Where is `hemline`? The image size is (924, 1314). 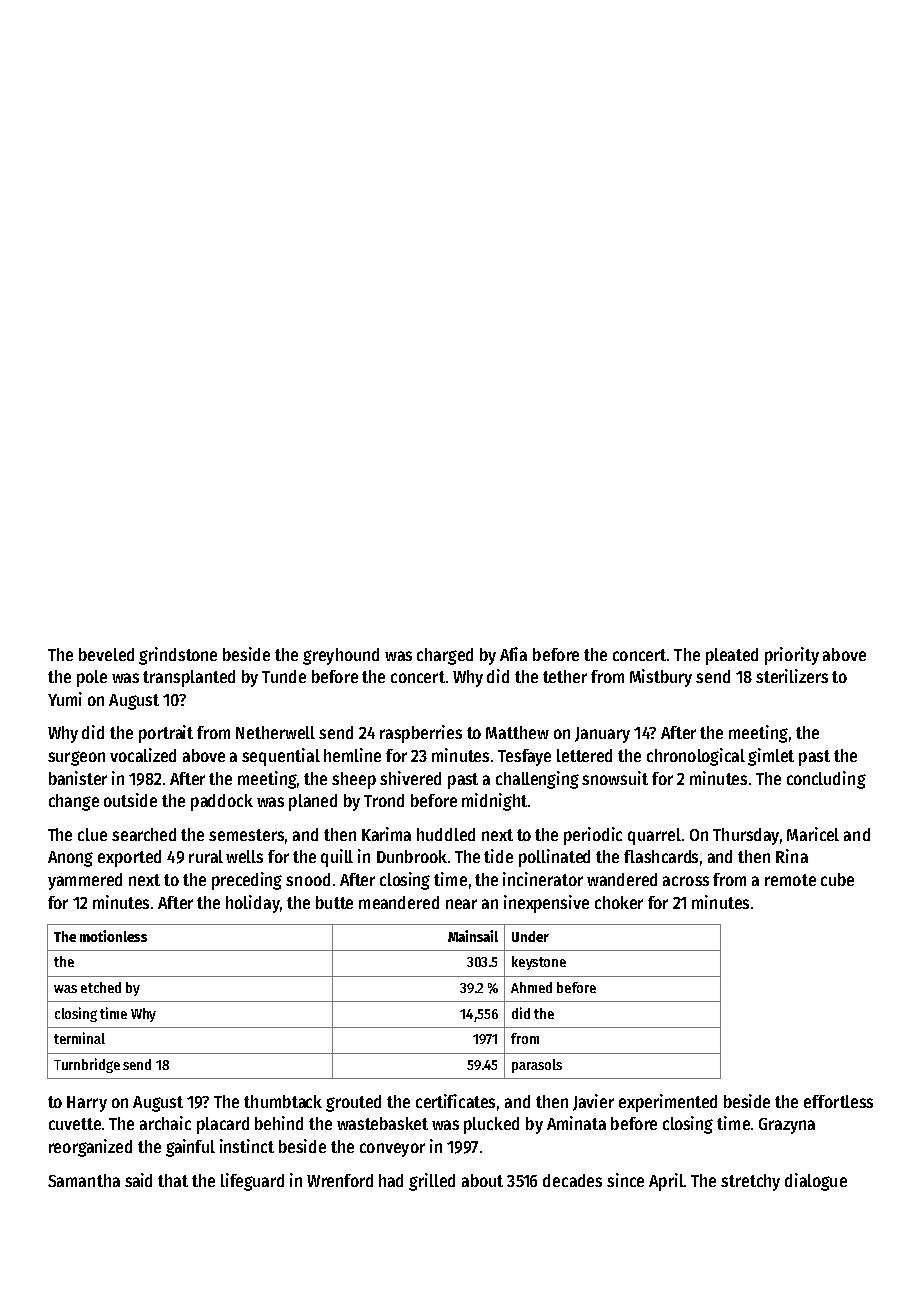
hemline is located at coordinates (352, 755).
